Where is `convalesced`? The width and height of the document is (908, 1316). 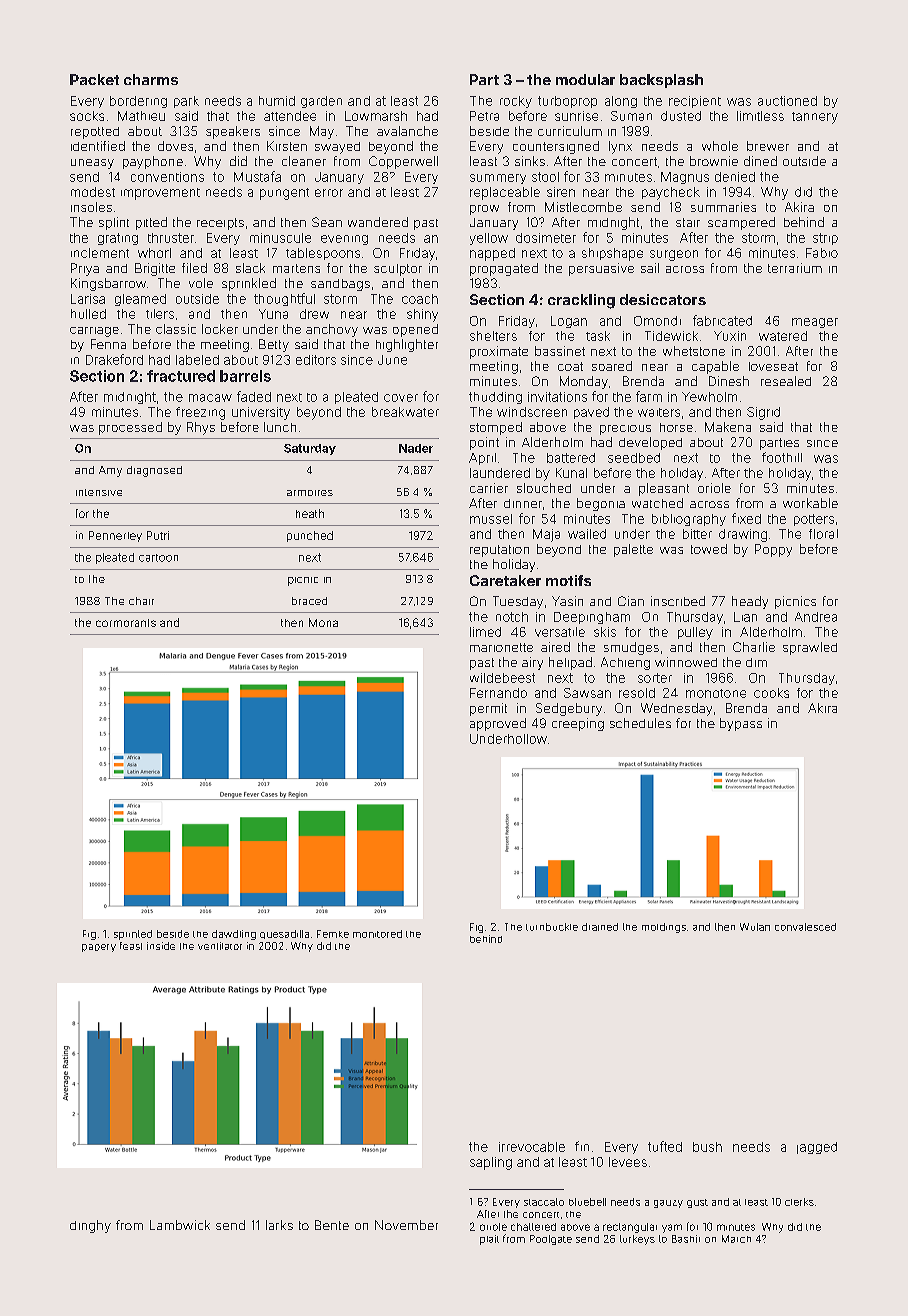 convalesced is located at coordinates (805, 927).
